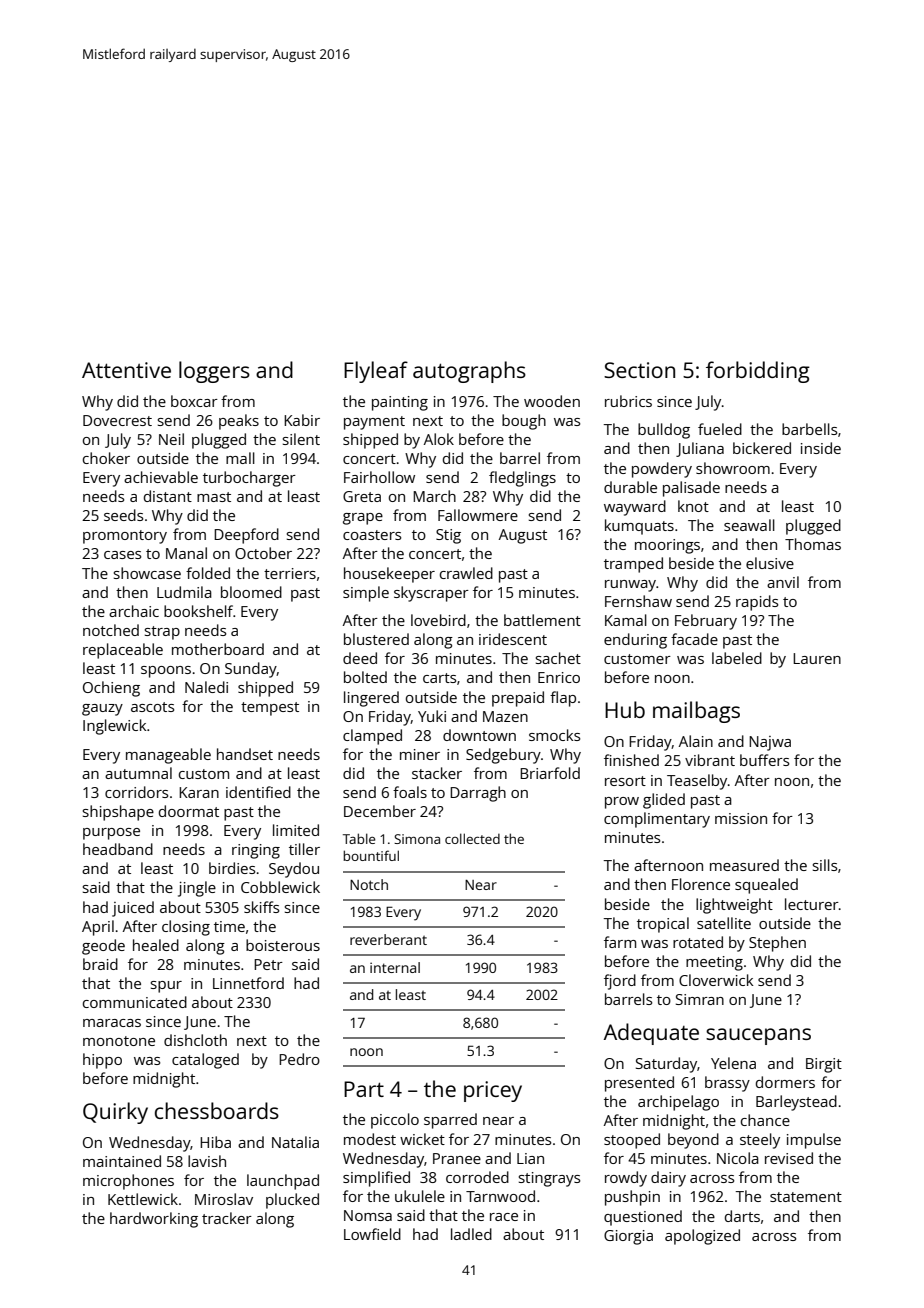  Describe the element at coordinates (154, 1220) in the screenshot. I see `hardworking` at that location.
